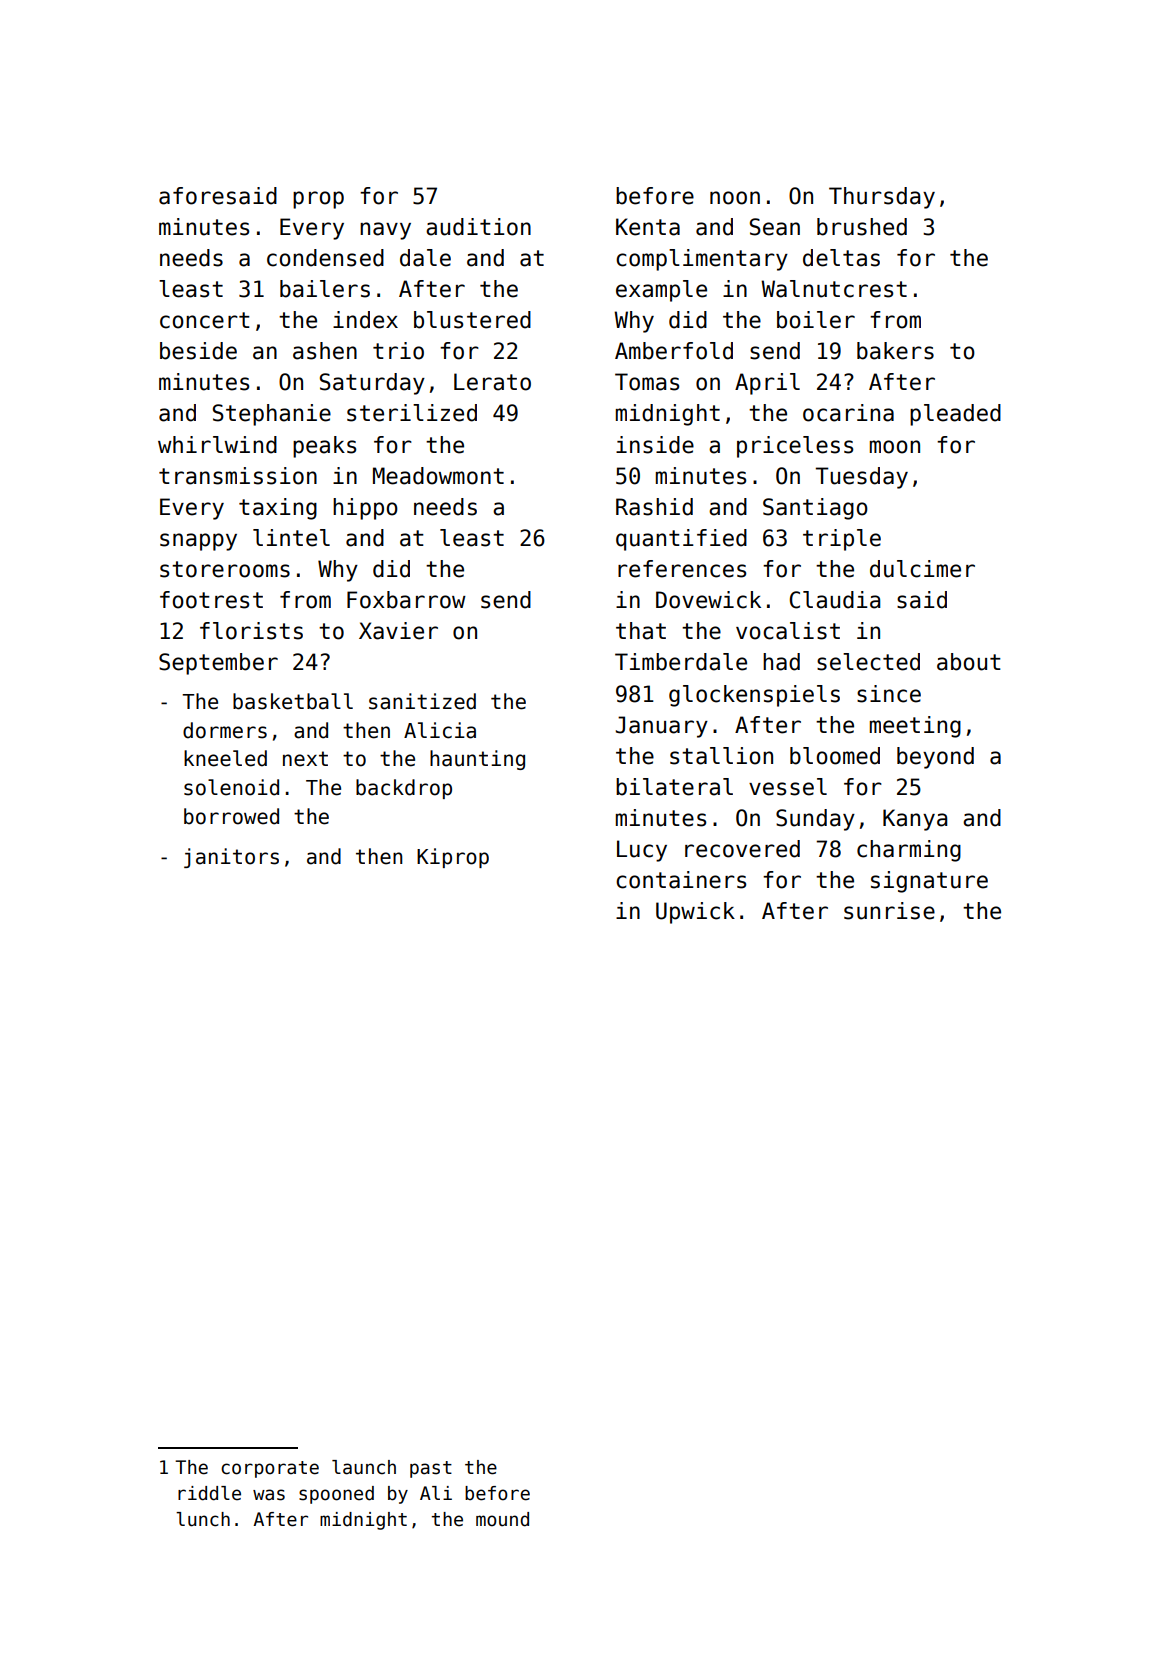 This document has height=1654, width=1165. I want to click on meeting, so click(915, 727).
